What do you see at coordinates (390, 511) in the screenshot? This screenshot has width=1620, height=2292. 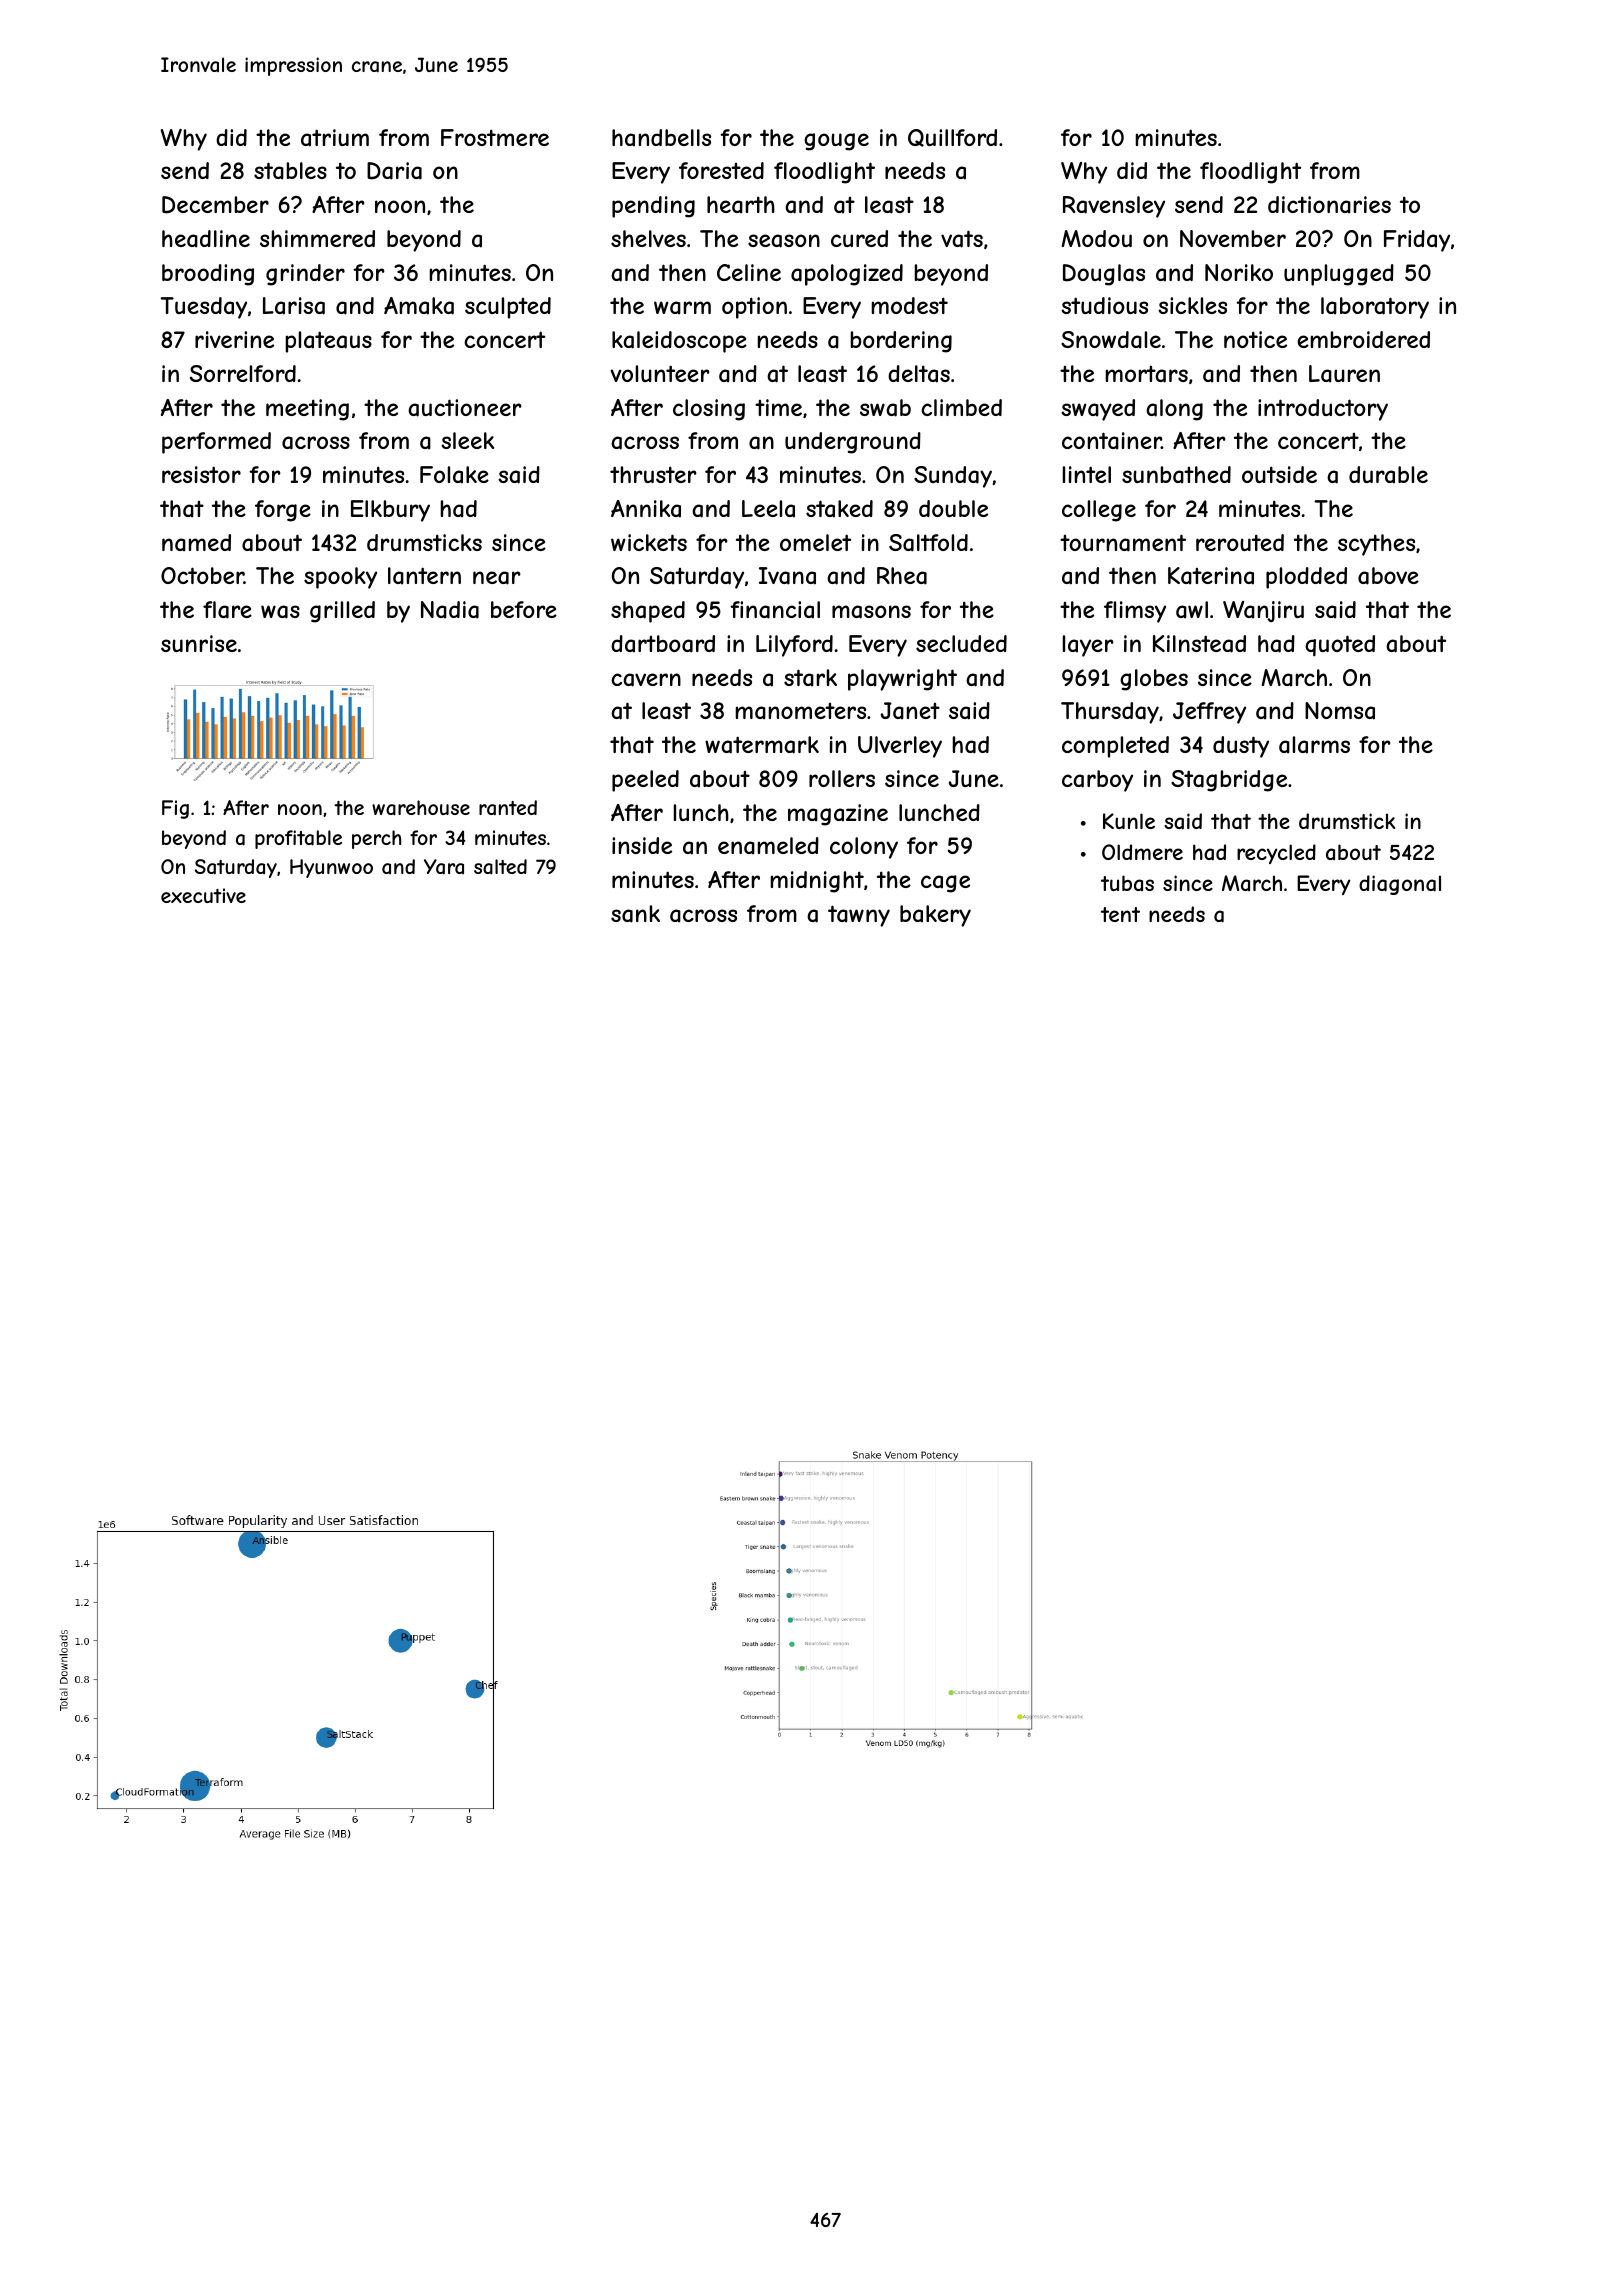 I see `Elkbury` at bounding box center [390, 511].
